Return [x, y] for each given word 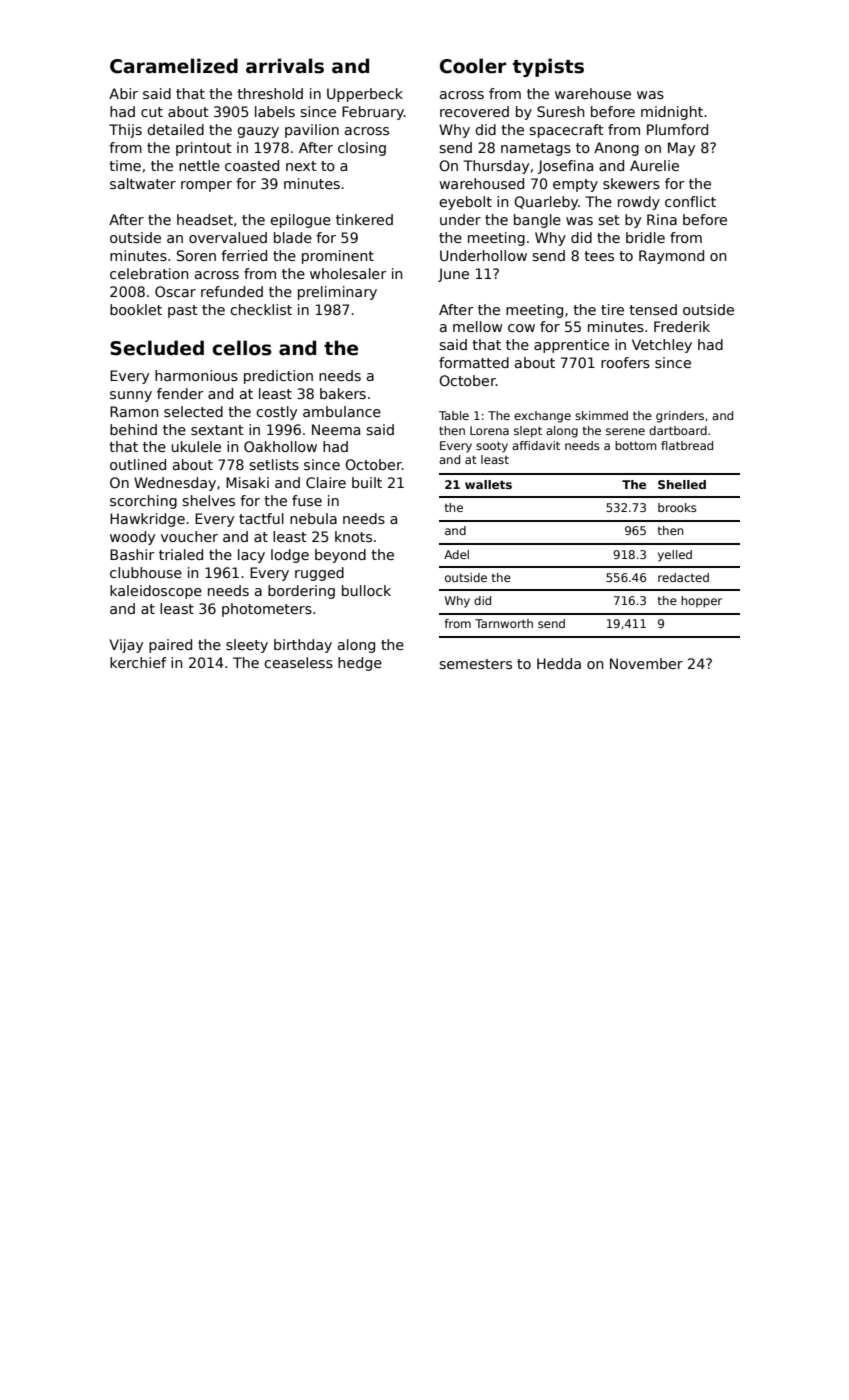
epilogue [300, 221]
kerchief [138, 662]
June [453, 275]
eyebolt [465, 203]
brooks [677, 507]
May [681, 149]
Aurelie [654, 165]
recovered [474, 111]
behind [133, 429]
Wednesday [175, 484]
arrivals [285, 66]
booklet [136, 309]
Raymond [671, 257]
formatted [474, 362]
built [367, 482]
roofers [625, 362]
